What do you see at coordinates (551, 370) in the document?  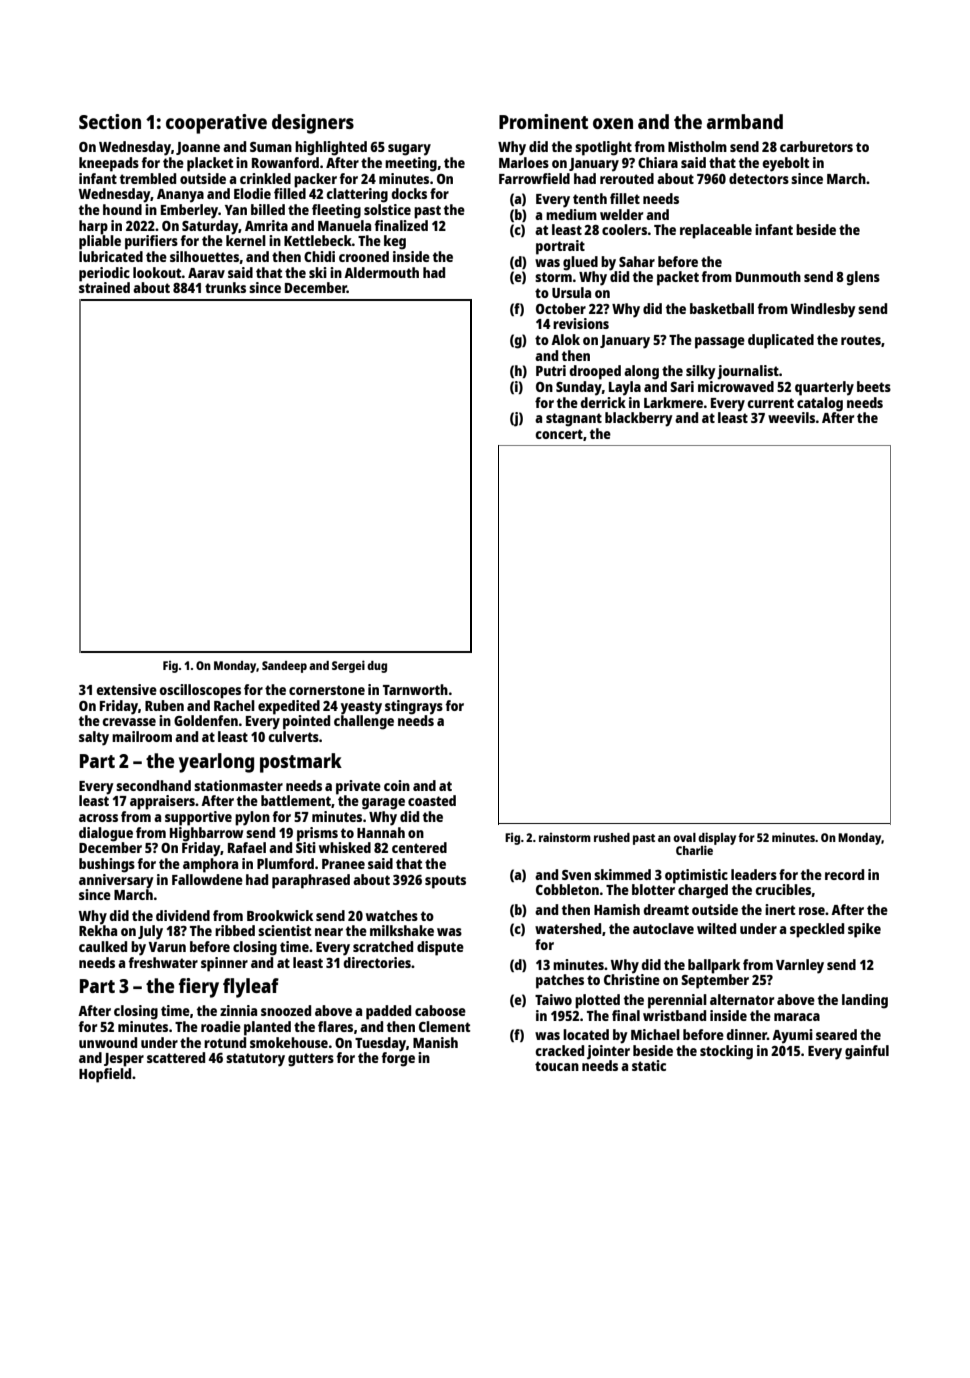 I see `Putri` at bounding box center [551, 370].
